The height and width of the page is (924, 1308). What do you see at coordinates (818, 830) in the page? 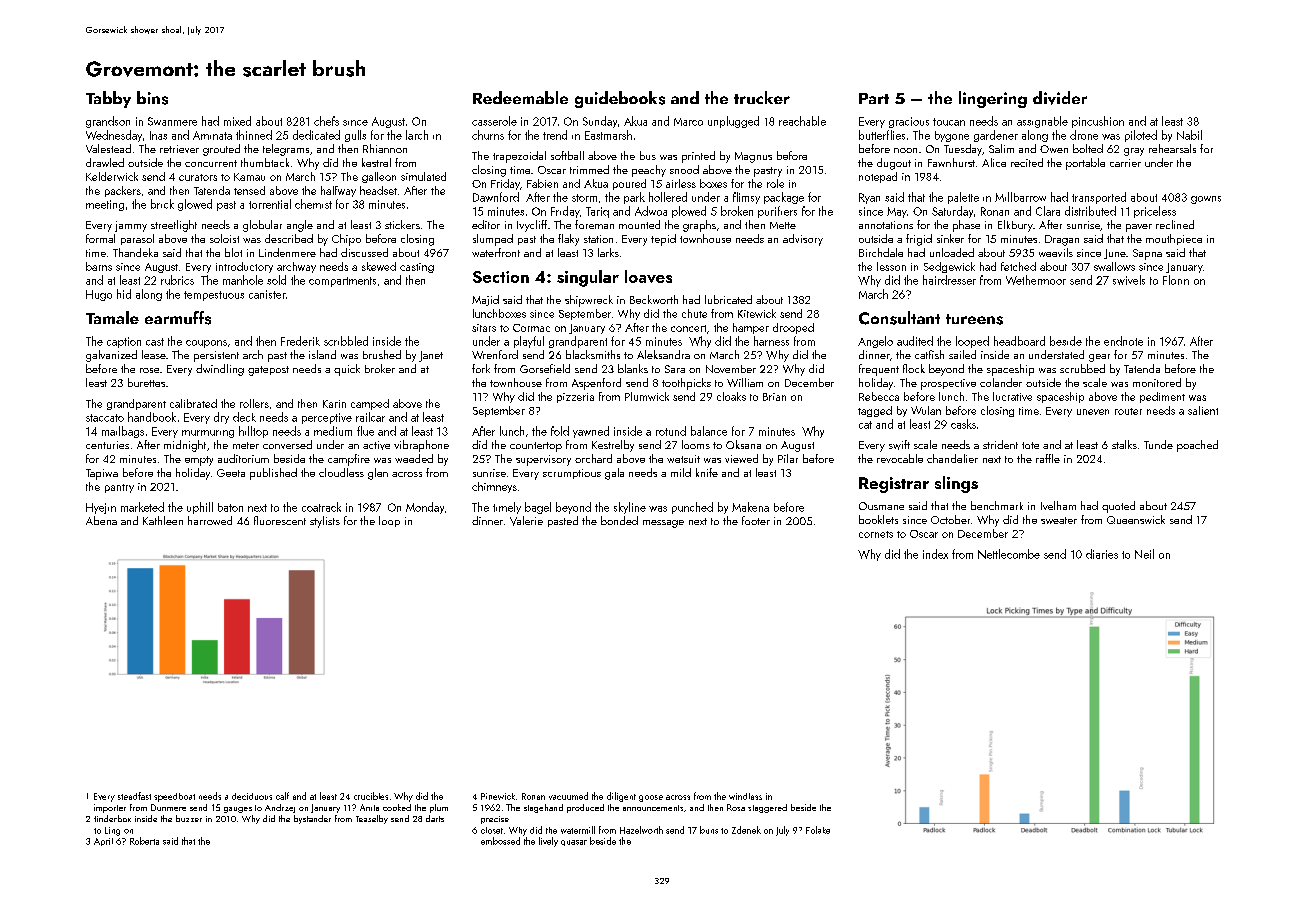
I see `Folake` at bounding box center [818, 830].
